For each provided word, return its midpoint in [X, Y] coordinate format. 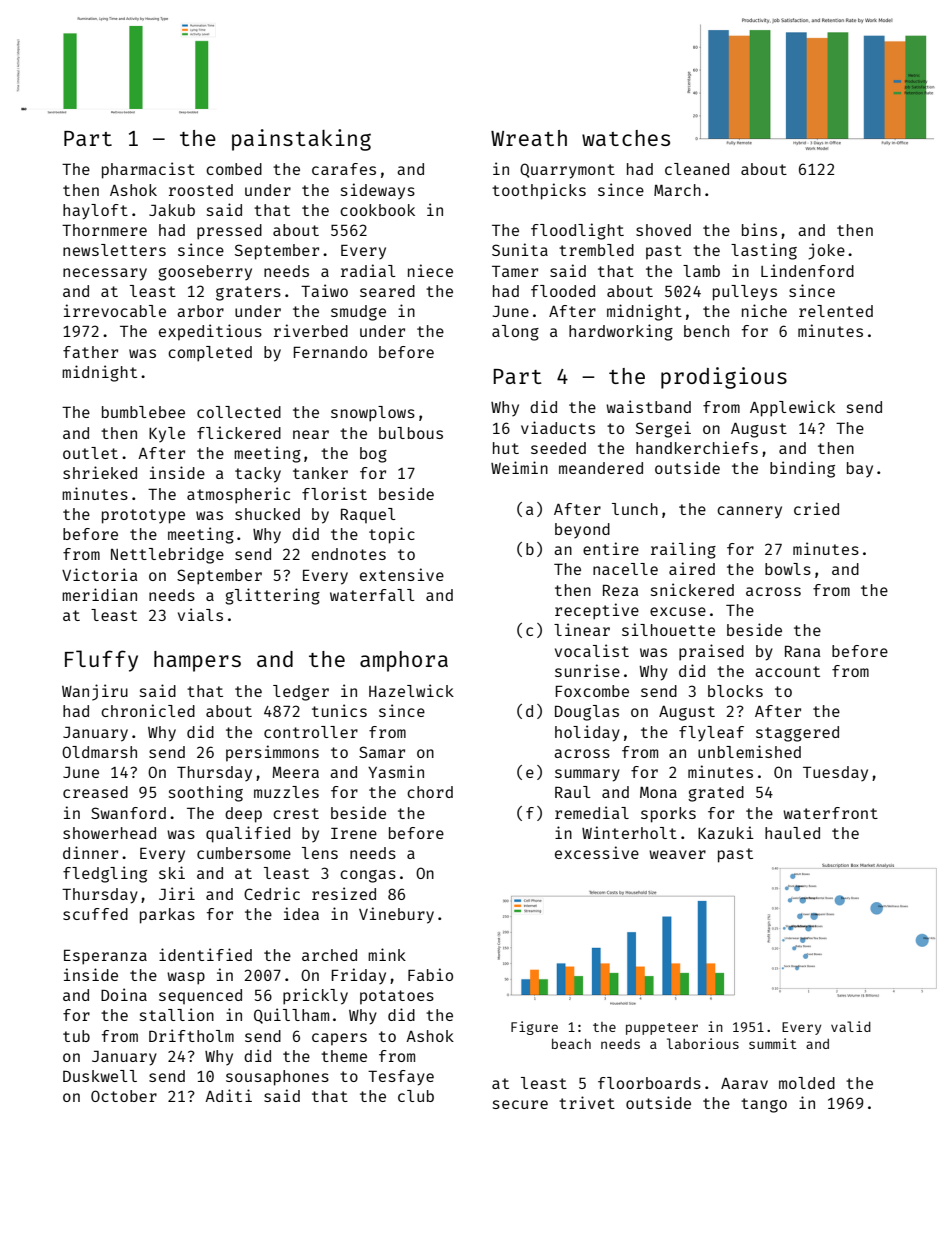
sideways [378, 191]
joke [826, 251]
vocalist [592, 650]
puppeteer [662, 1029]
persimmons [272, 753]
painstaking [301, 140]
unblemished [749, 751]
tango [764, 1105]
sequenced [200, 996]
